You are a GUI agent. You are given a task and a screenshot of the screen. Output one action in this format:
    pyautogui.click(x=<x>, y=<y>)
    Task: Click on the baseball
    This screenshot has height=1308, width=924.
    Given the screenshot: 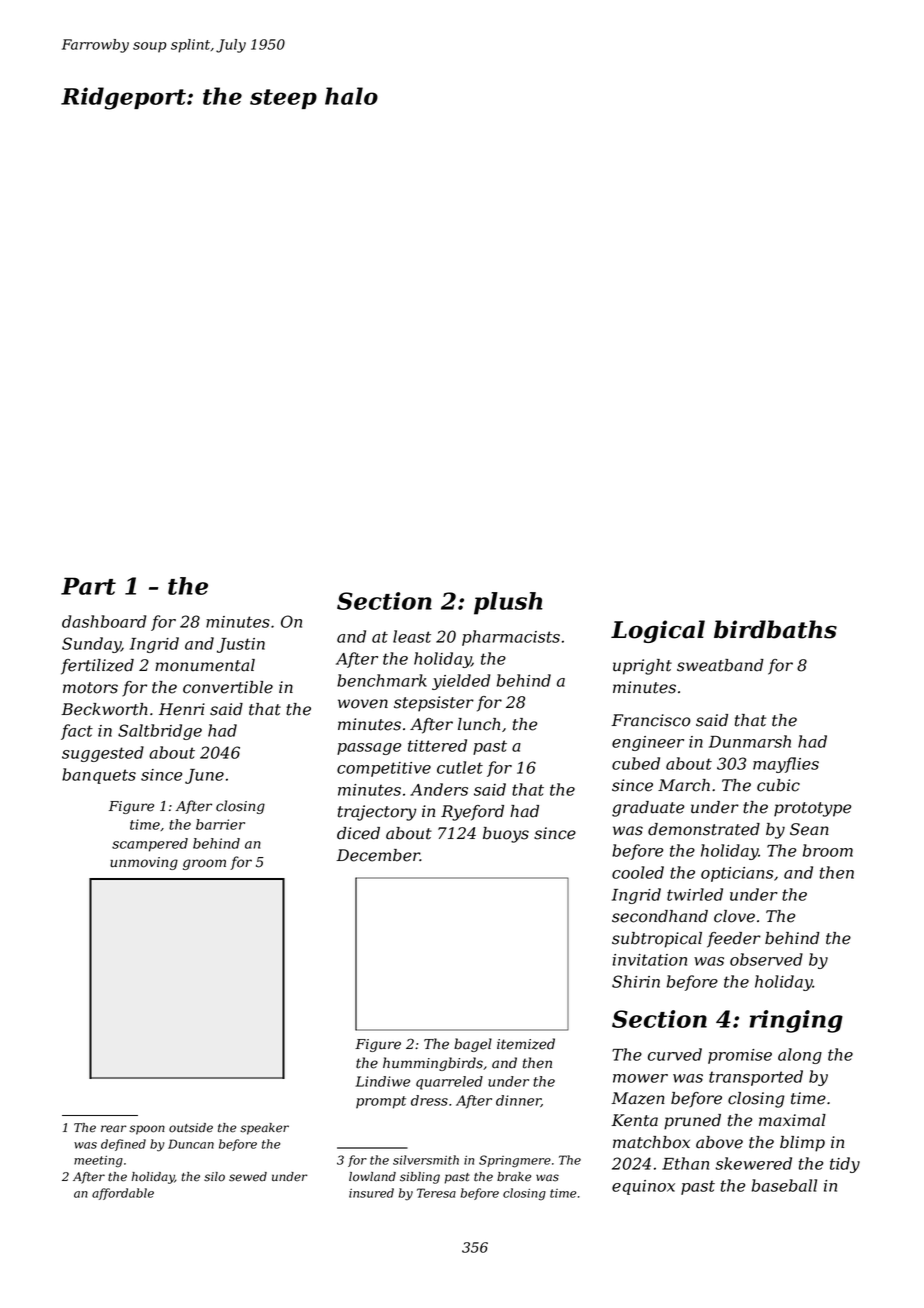 What is the action you would take?
    pyautogui.click(x=784, y=1185)
